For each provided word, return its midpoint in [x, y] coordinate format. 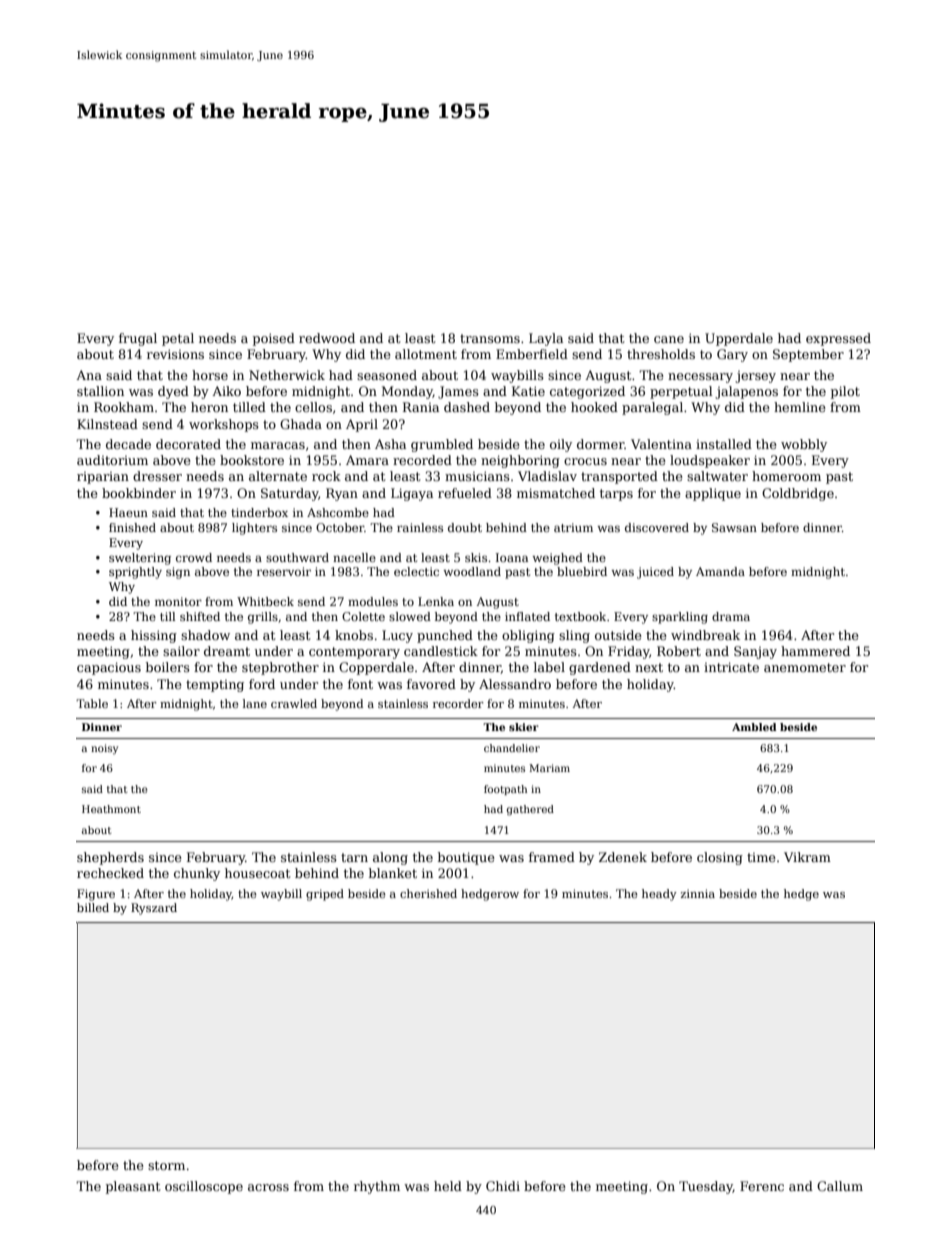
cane [669, 339]
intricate [731, 667]
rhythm [377, 1187]
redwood [327, 338]
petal [178, 339]
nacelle [354, 557]
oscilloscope [204, 1187]
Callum [840, 1186]
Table [92, 703]
